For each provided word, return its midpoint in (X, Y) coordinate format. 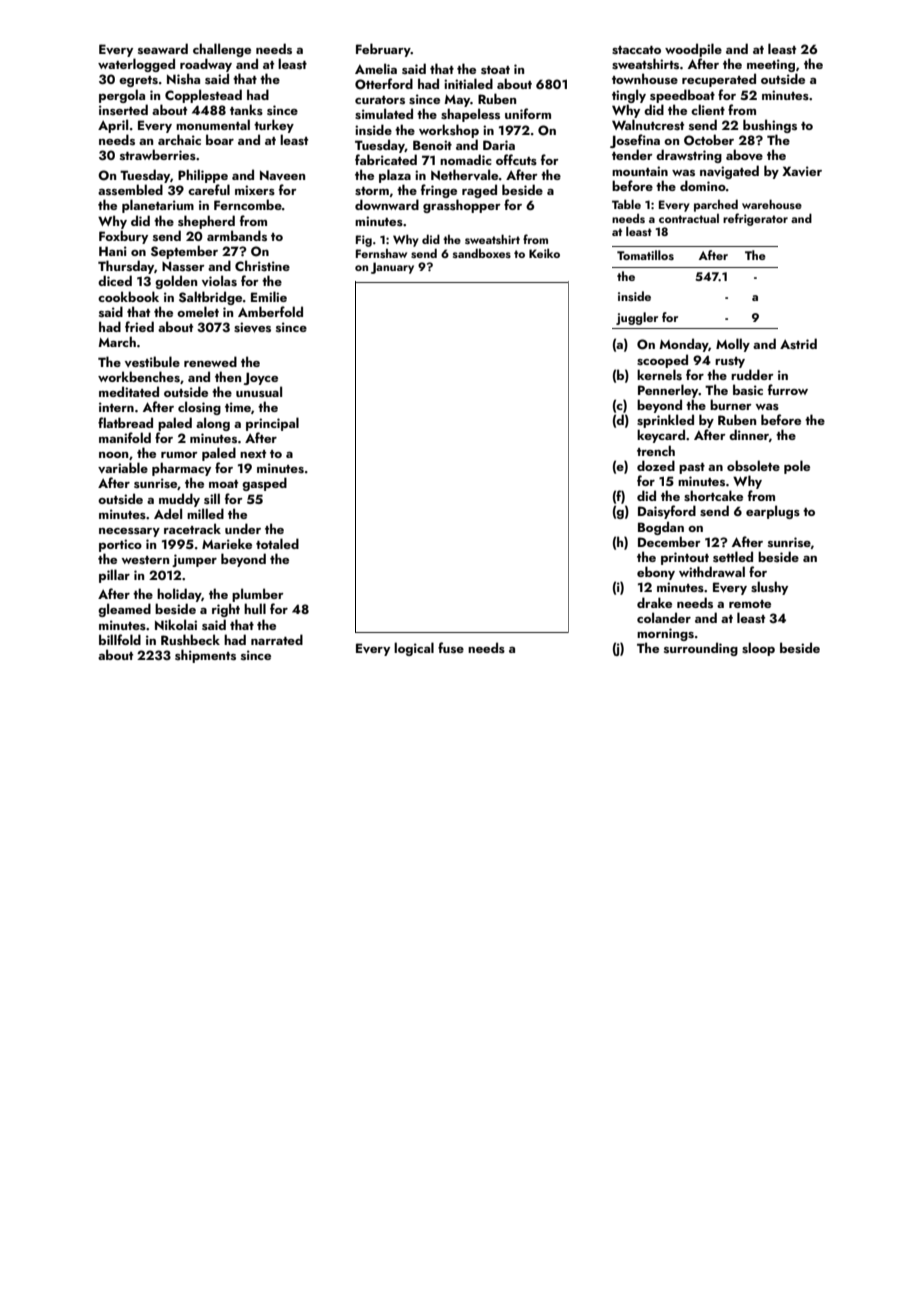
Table (626, 204)
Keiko (544, 253)
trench (656, 450)
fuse (451, 648)
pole (797, 467)
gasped (264, 484)
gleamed (124, 610)
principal (272, 424)
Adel (168, 513)
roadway (206, 65)
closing (199, 408)
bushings (770, 126)
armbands (237, 236)
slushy (769, 588)
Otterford (384, 84)
